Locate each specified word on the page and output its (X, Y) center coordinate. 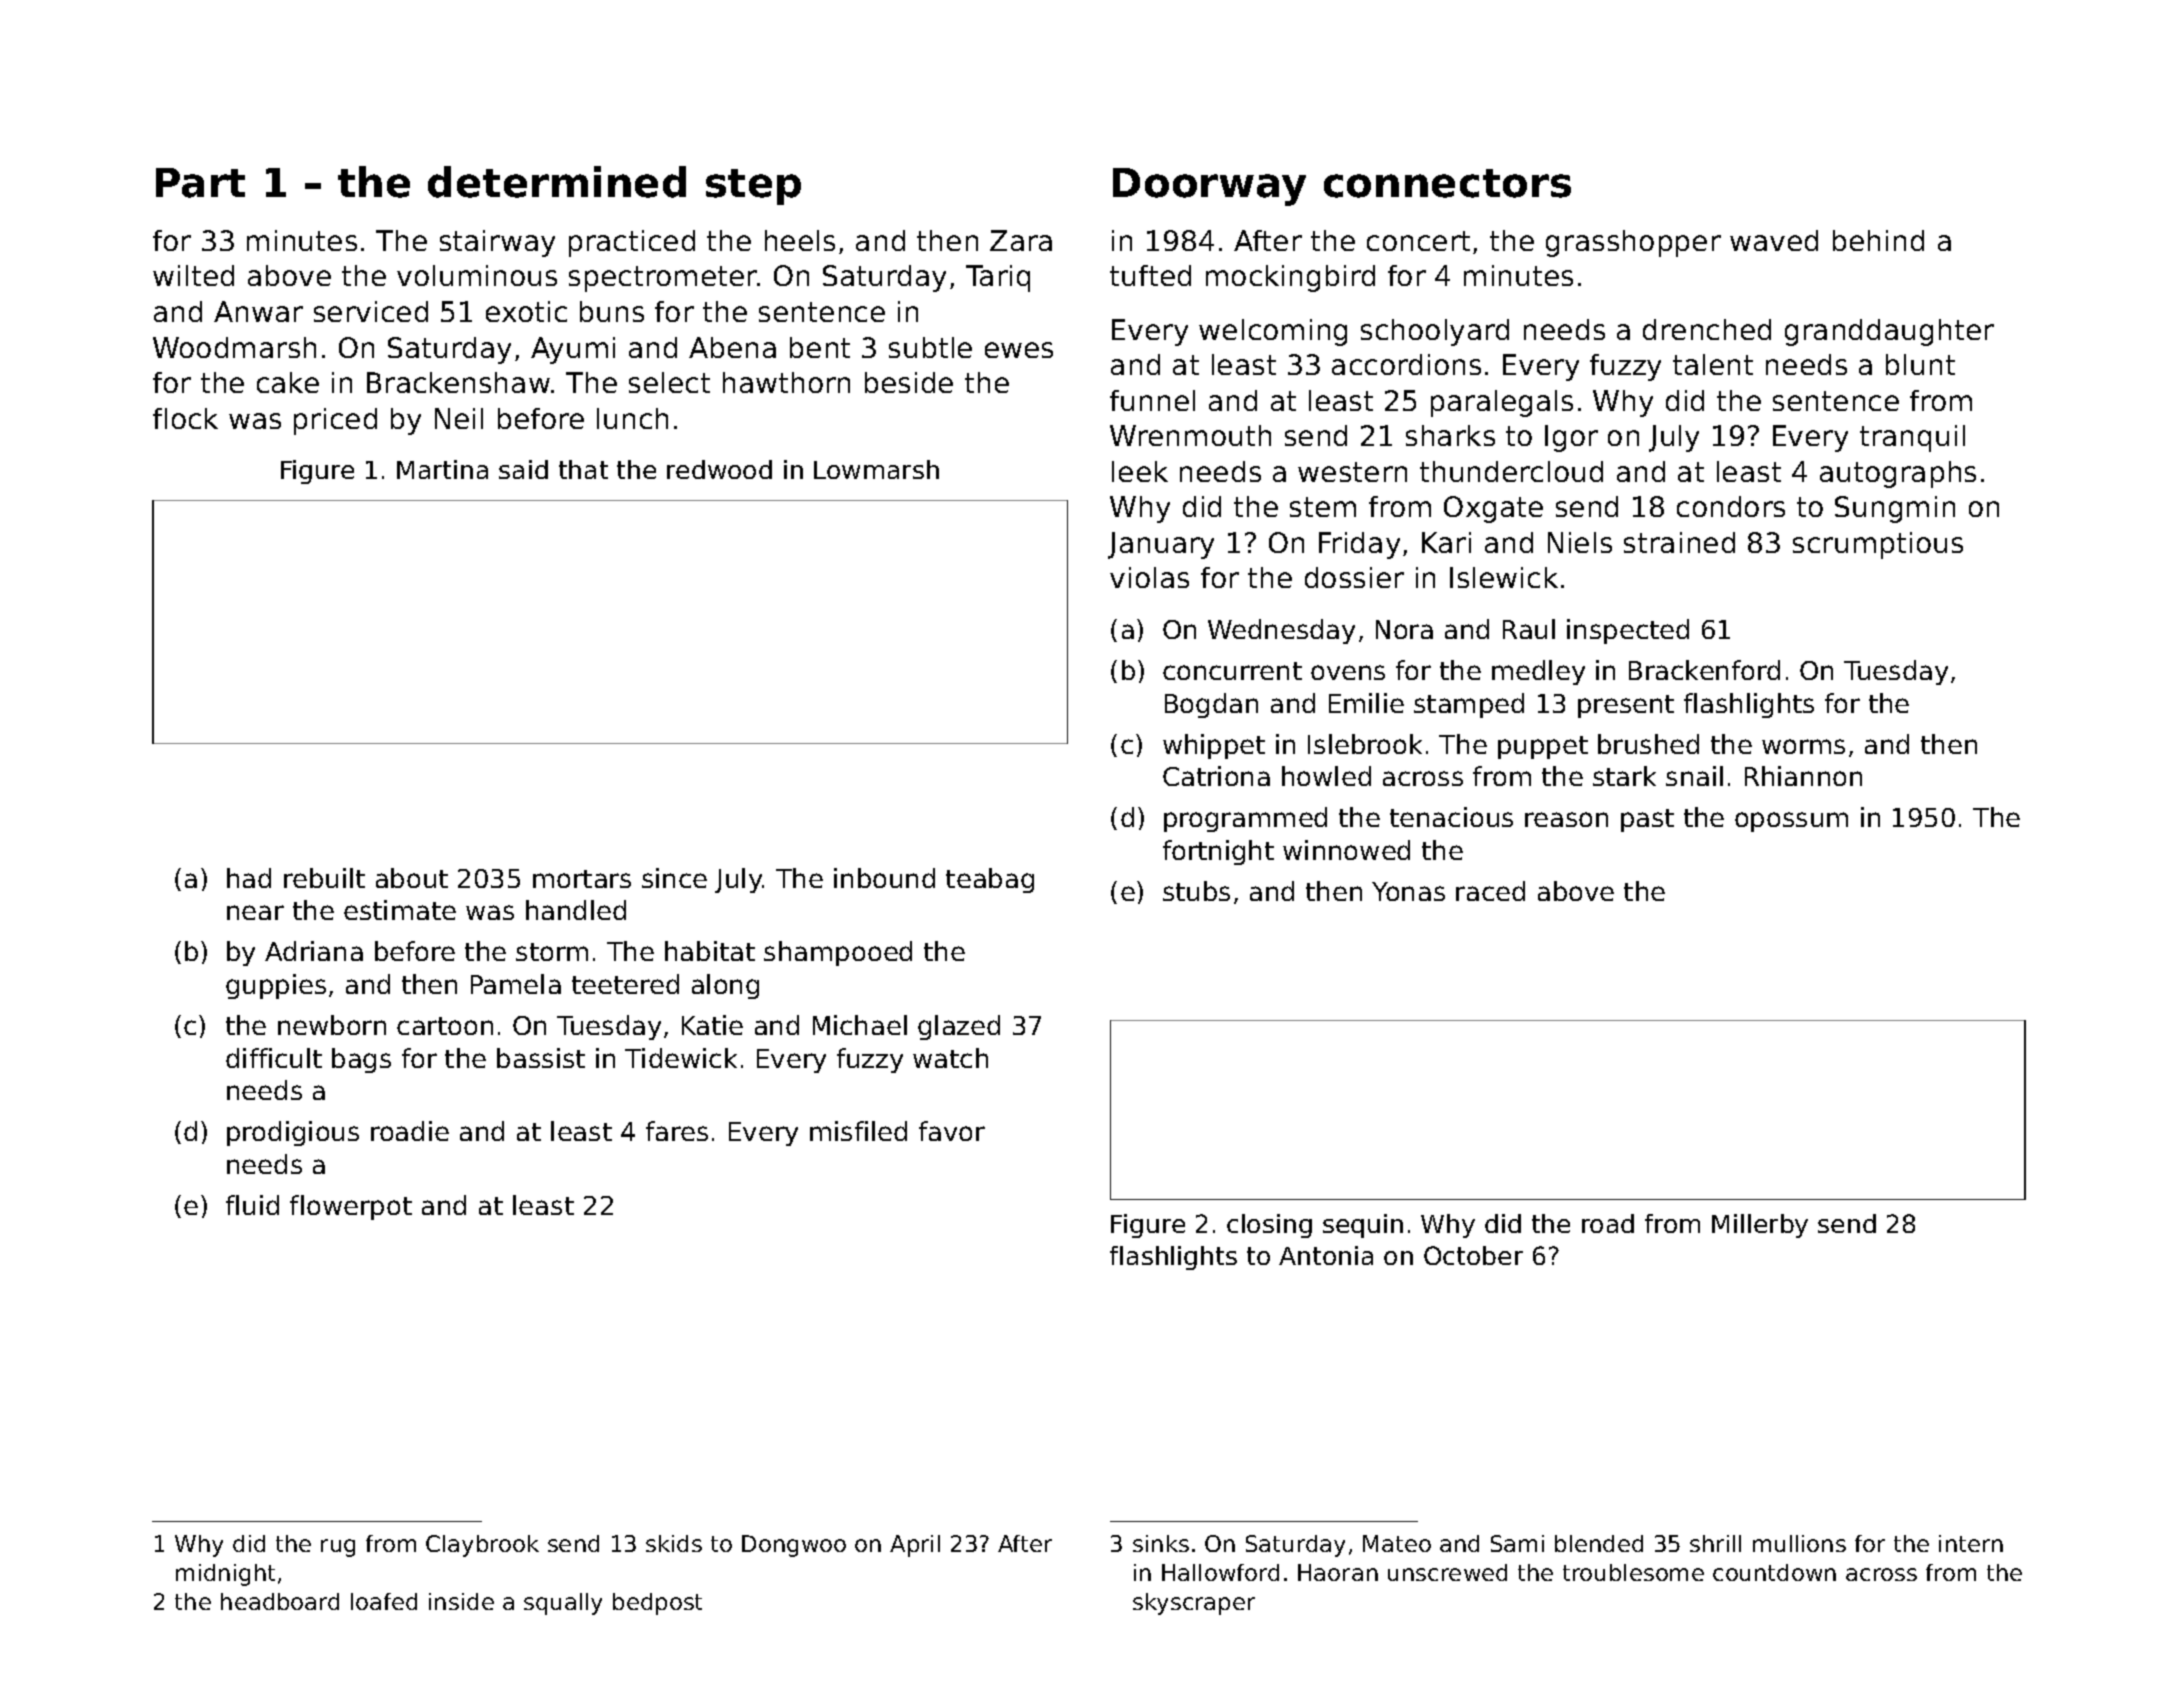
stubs (1196, 891)
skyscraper (1194, 1604)
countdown (1774, 1572)
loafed (384, 1601)
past (1647, 820)
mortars (582, 879)
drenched (1707, 329)
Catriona (1216, 776)
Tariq (998, 278)
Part (200, 183)
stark (1624, 776)
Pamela (516, 984)
